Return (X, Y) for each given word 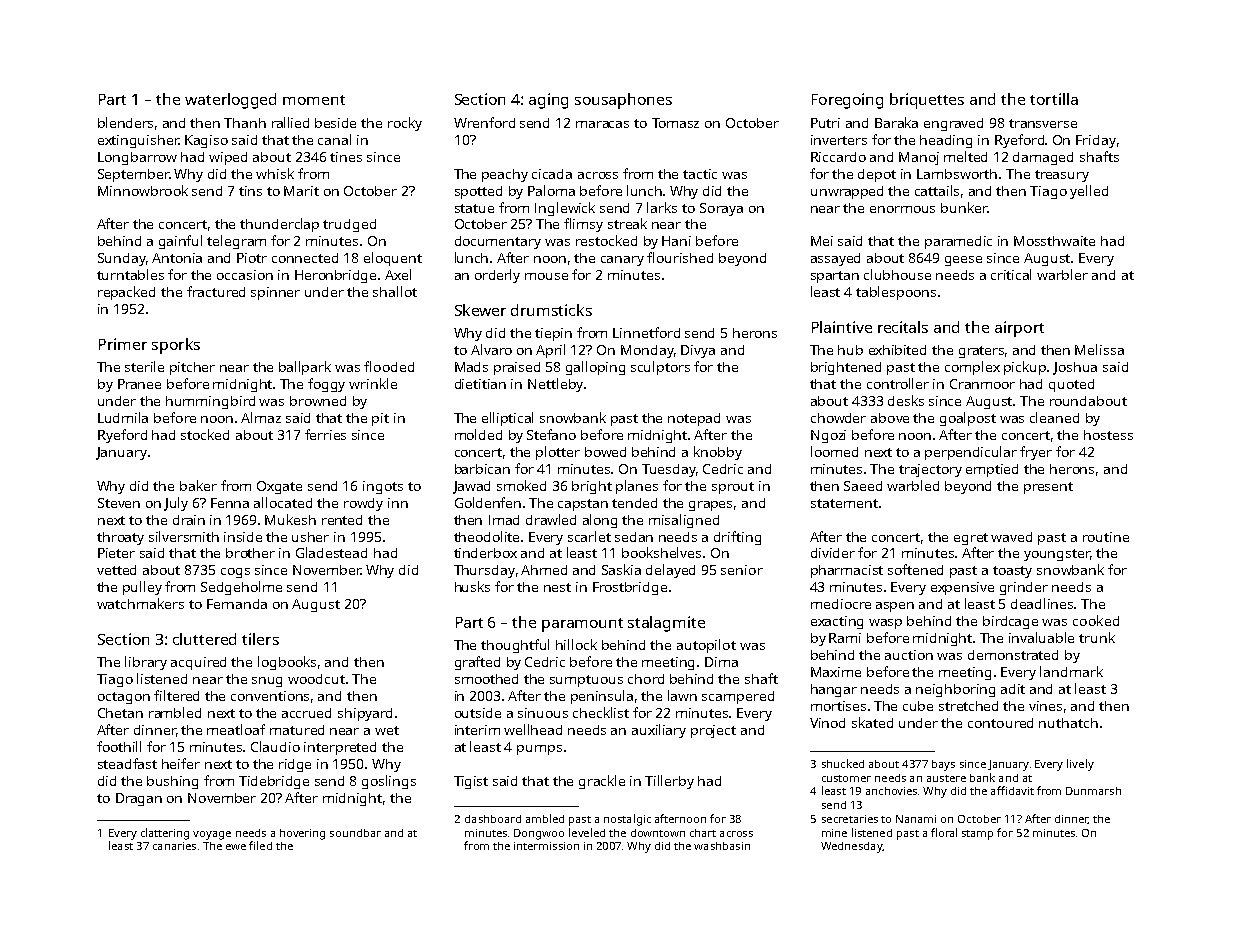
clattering (165, 834)
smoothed (486, 679)
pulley (142, 588)
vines (1045, 706)
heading (946, 141)
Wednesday (851, 847)
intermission (546, 846)
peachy (505, 175)
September (133, 175)
